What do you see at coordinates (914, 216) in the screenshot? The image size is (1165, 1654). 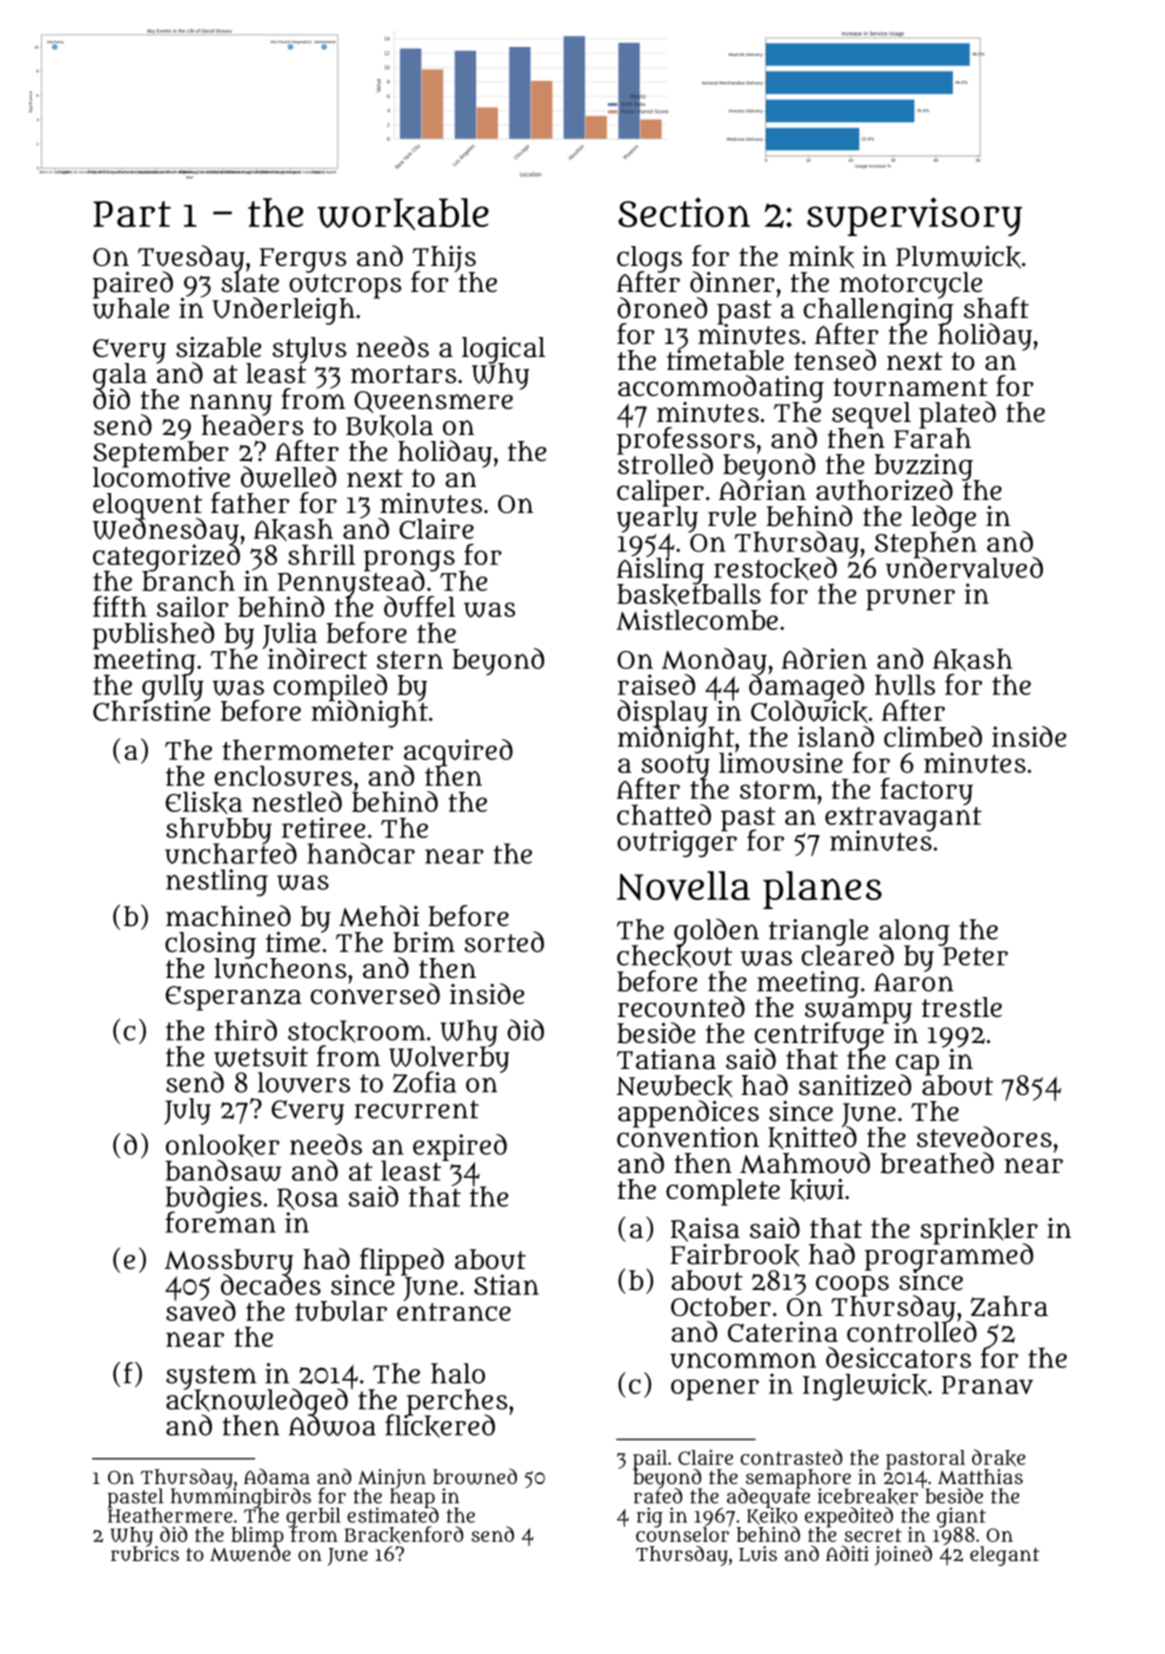 I see `supervisory` at bounding box center [914, 216].
